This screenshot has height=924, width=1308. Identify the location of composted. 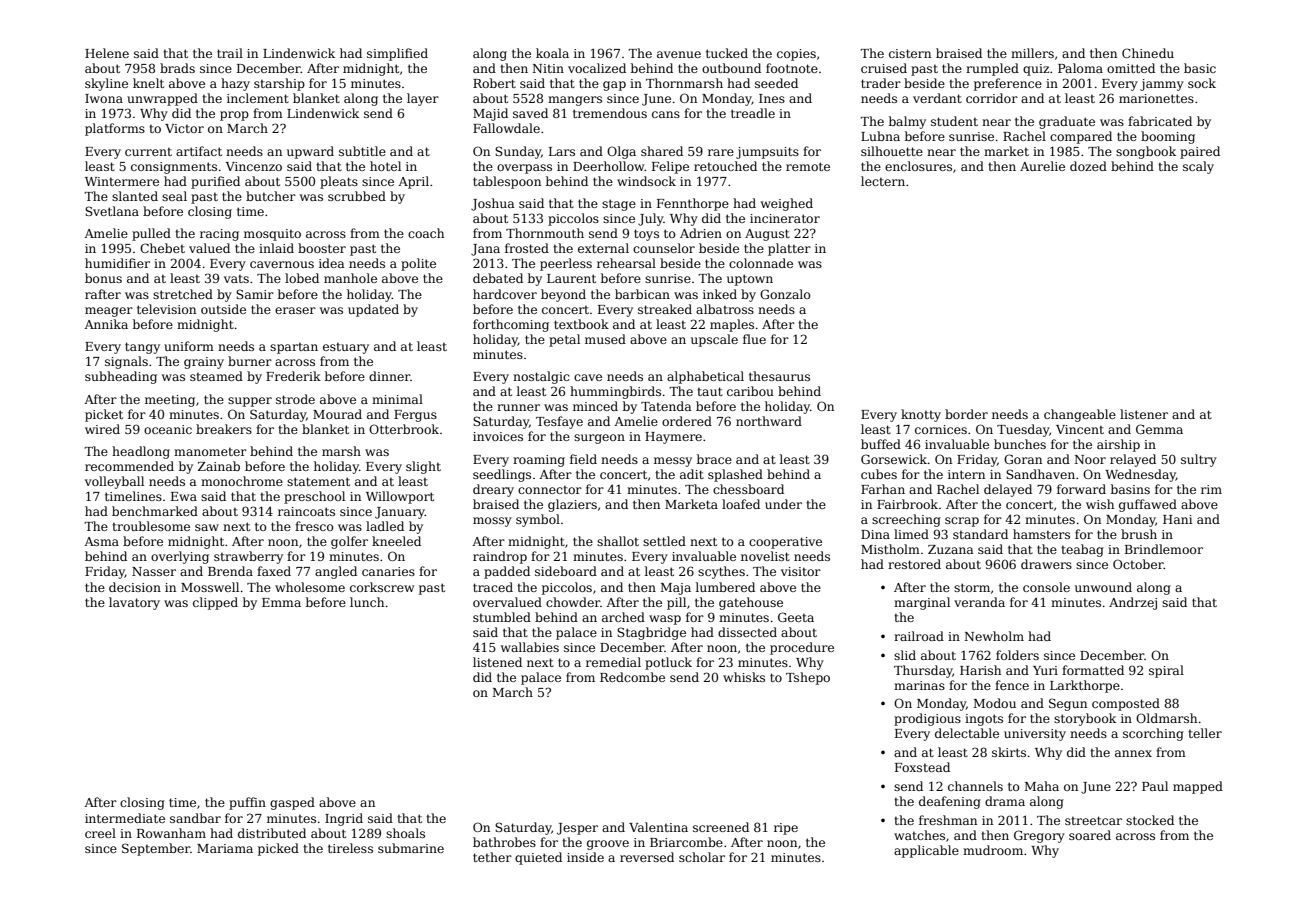
(1126, 704).
